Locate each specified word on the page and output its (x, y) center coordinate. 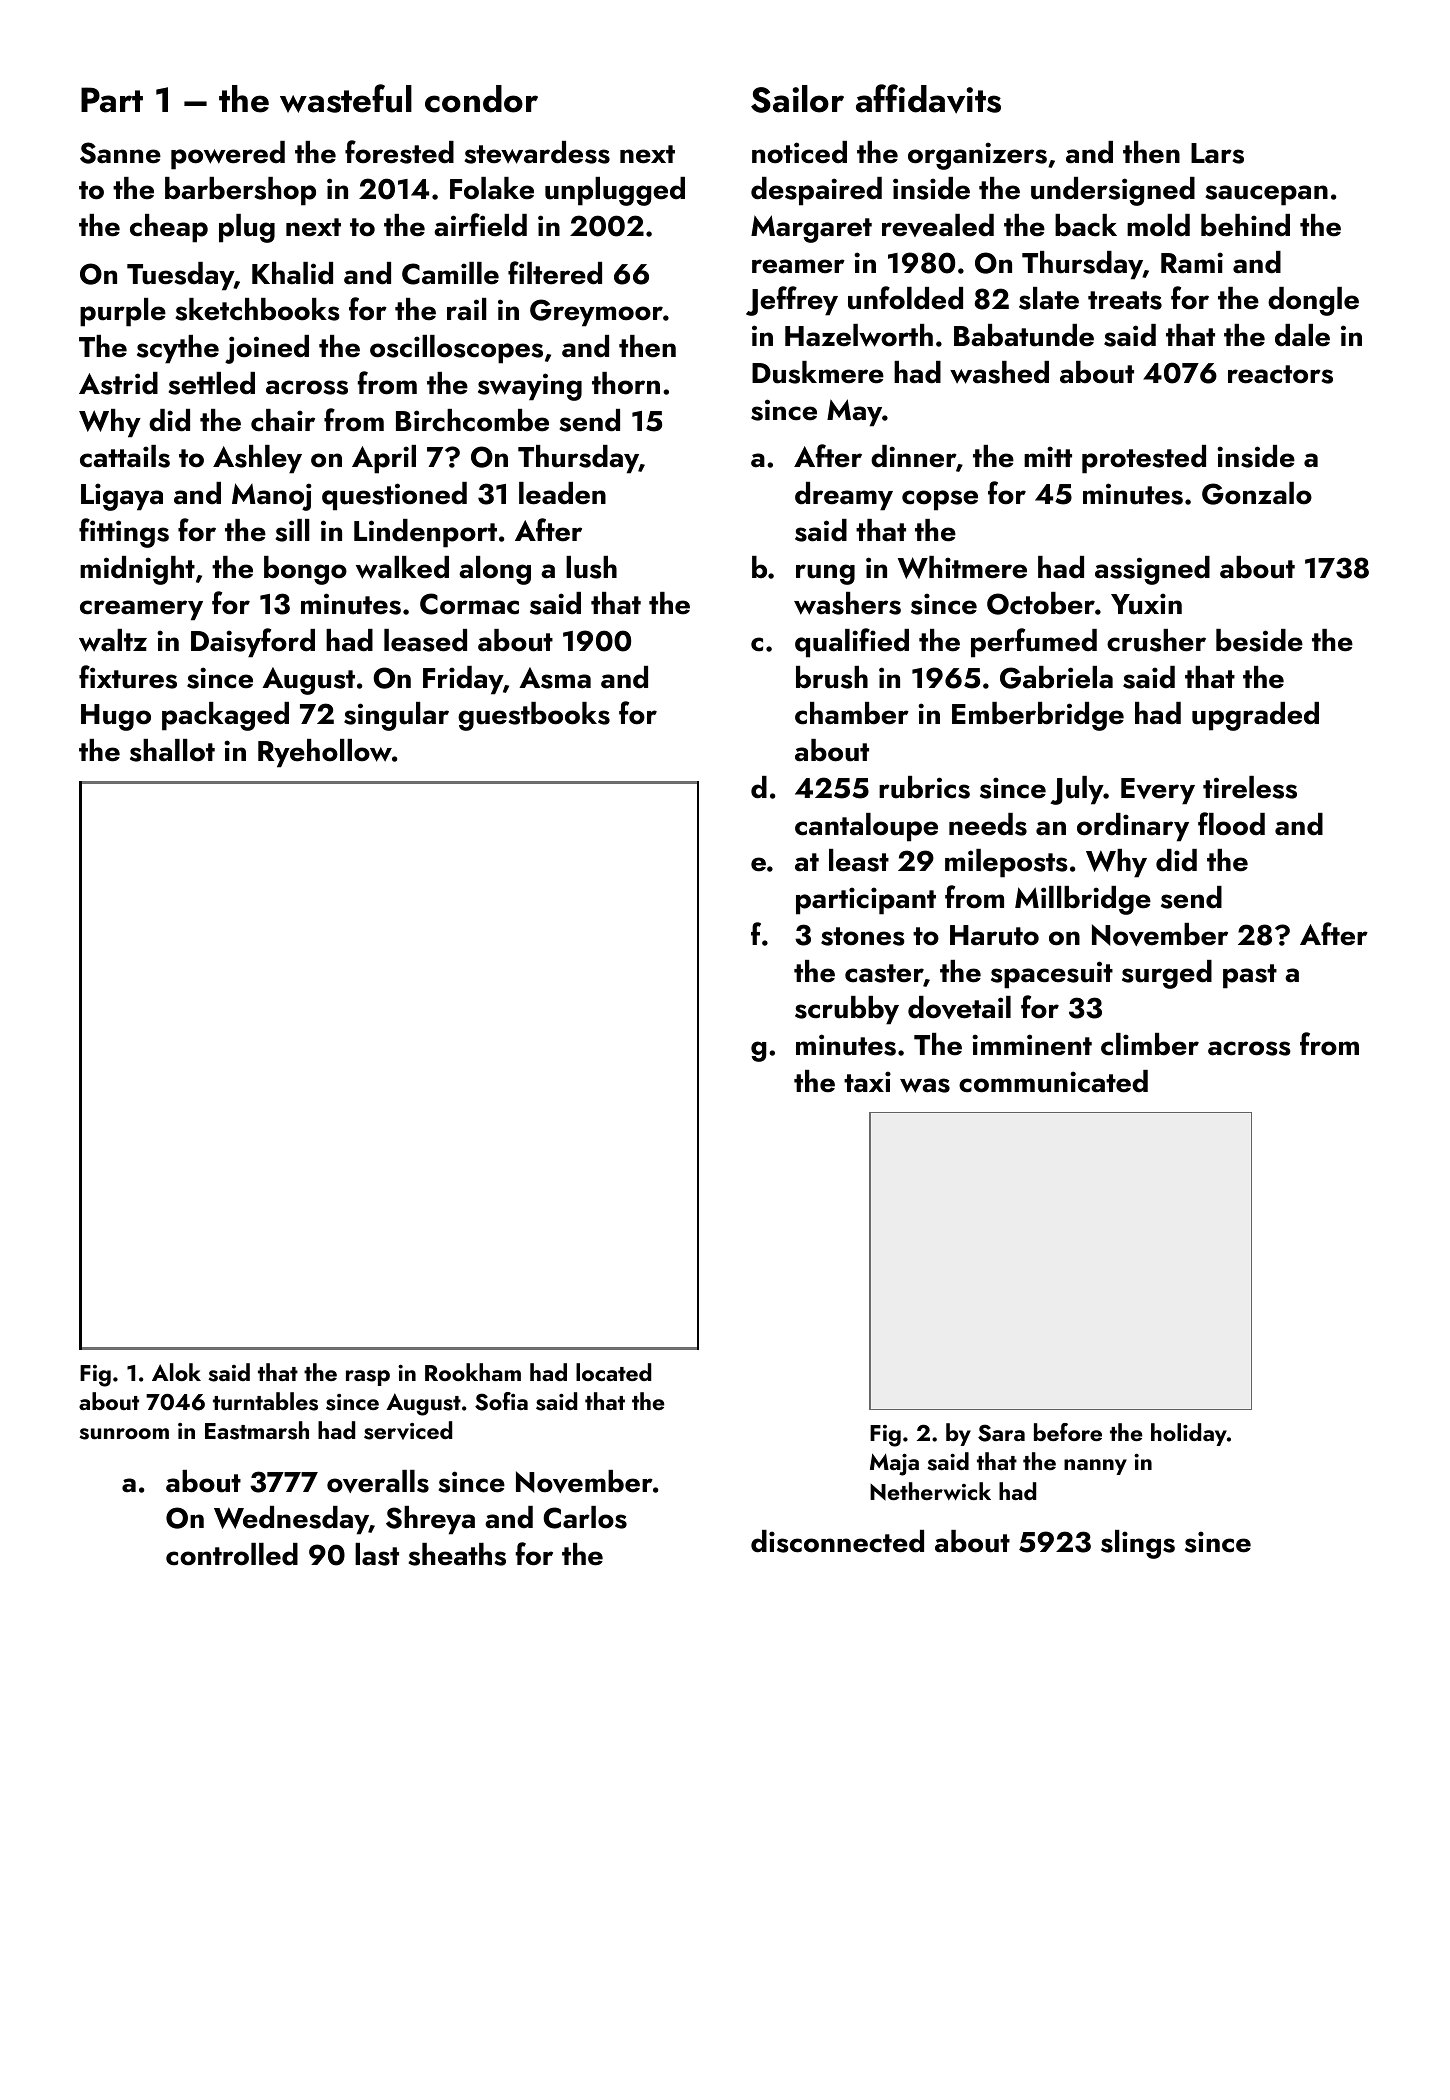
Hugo (116, 717)
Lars (1217, 153)
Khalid (292, 273)
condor (481, 99)
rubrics (924, 787)
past (1250, 976)
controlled (232, 1554)
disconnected (837, 1541)
